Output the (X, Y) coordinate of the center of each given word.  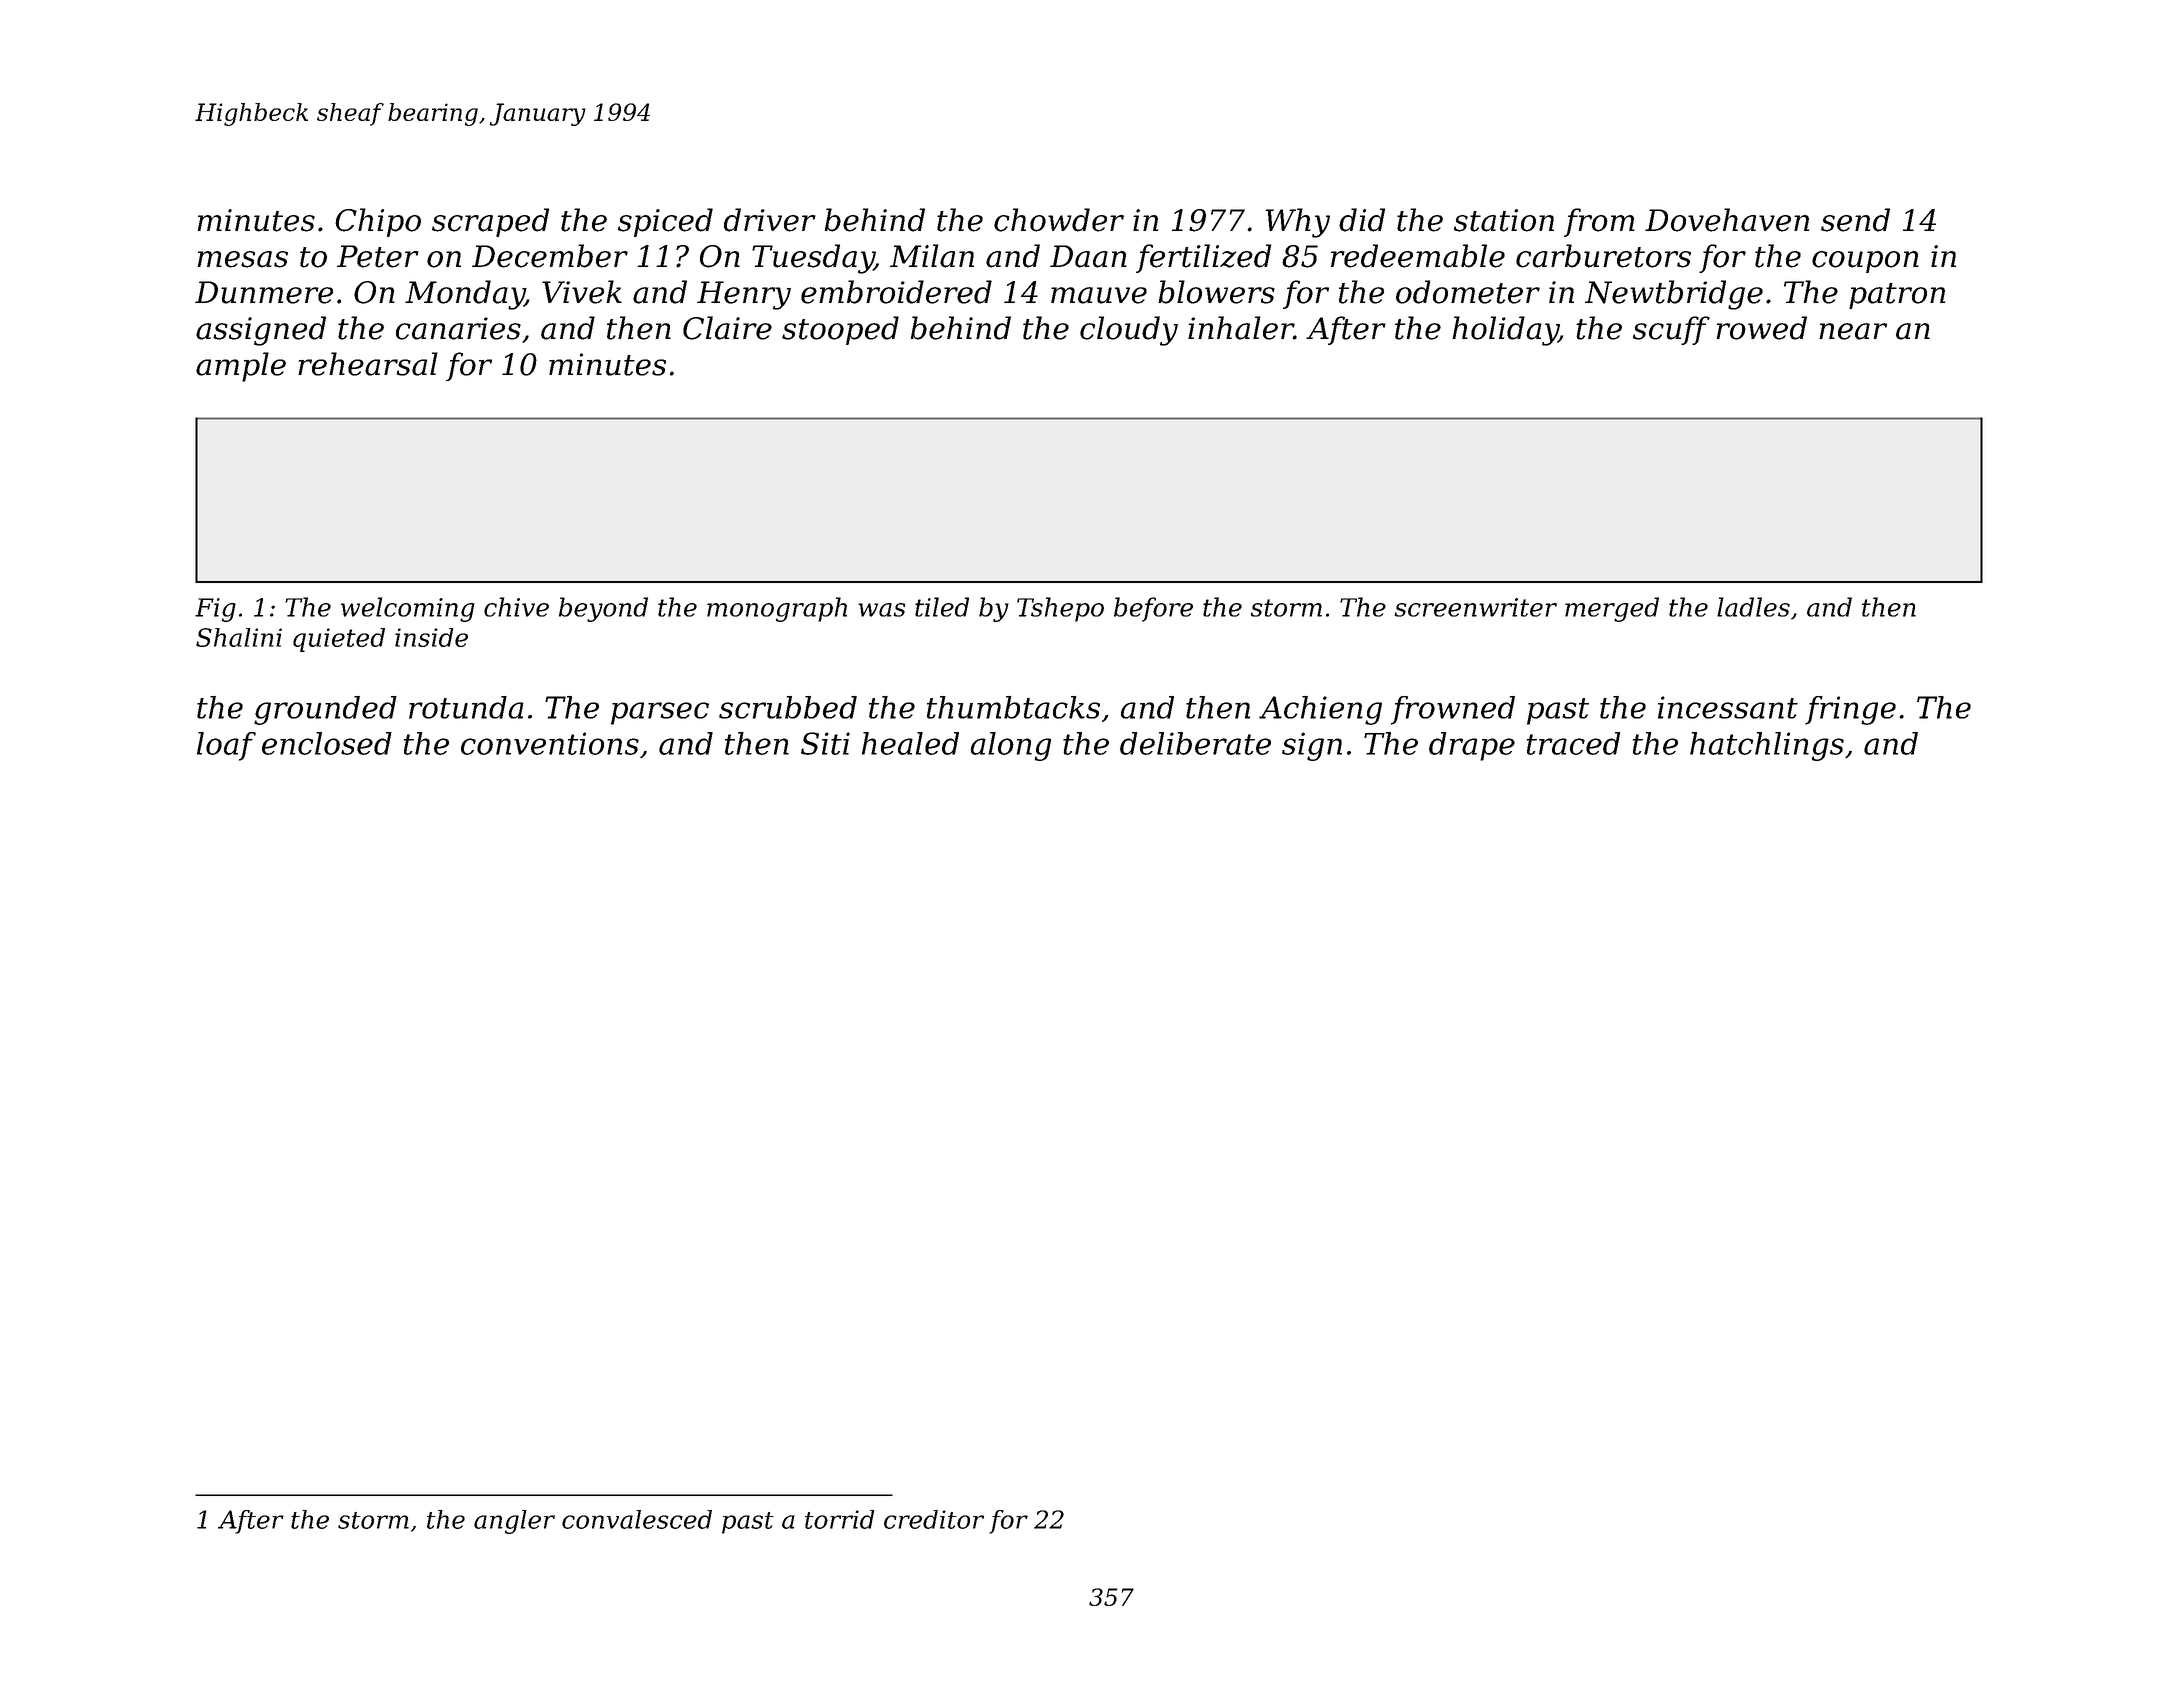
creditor (934, 1519)
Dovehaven (1727, 220)
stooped (840, 330)
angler (514, 1522)
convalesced (637, 1519)
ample (241, 367)
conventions (550, 743)
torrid (840, 1519)
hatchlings (1767, 746)
